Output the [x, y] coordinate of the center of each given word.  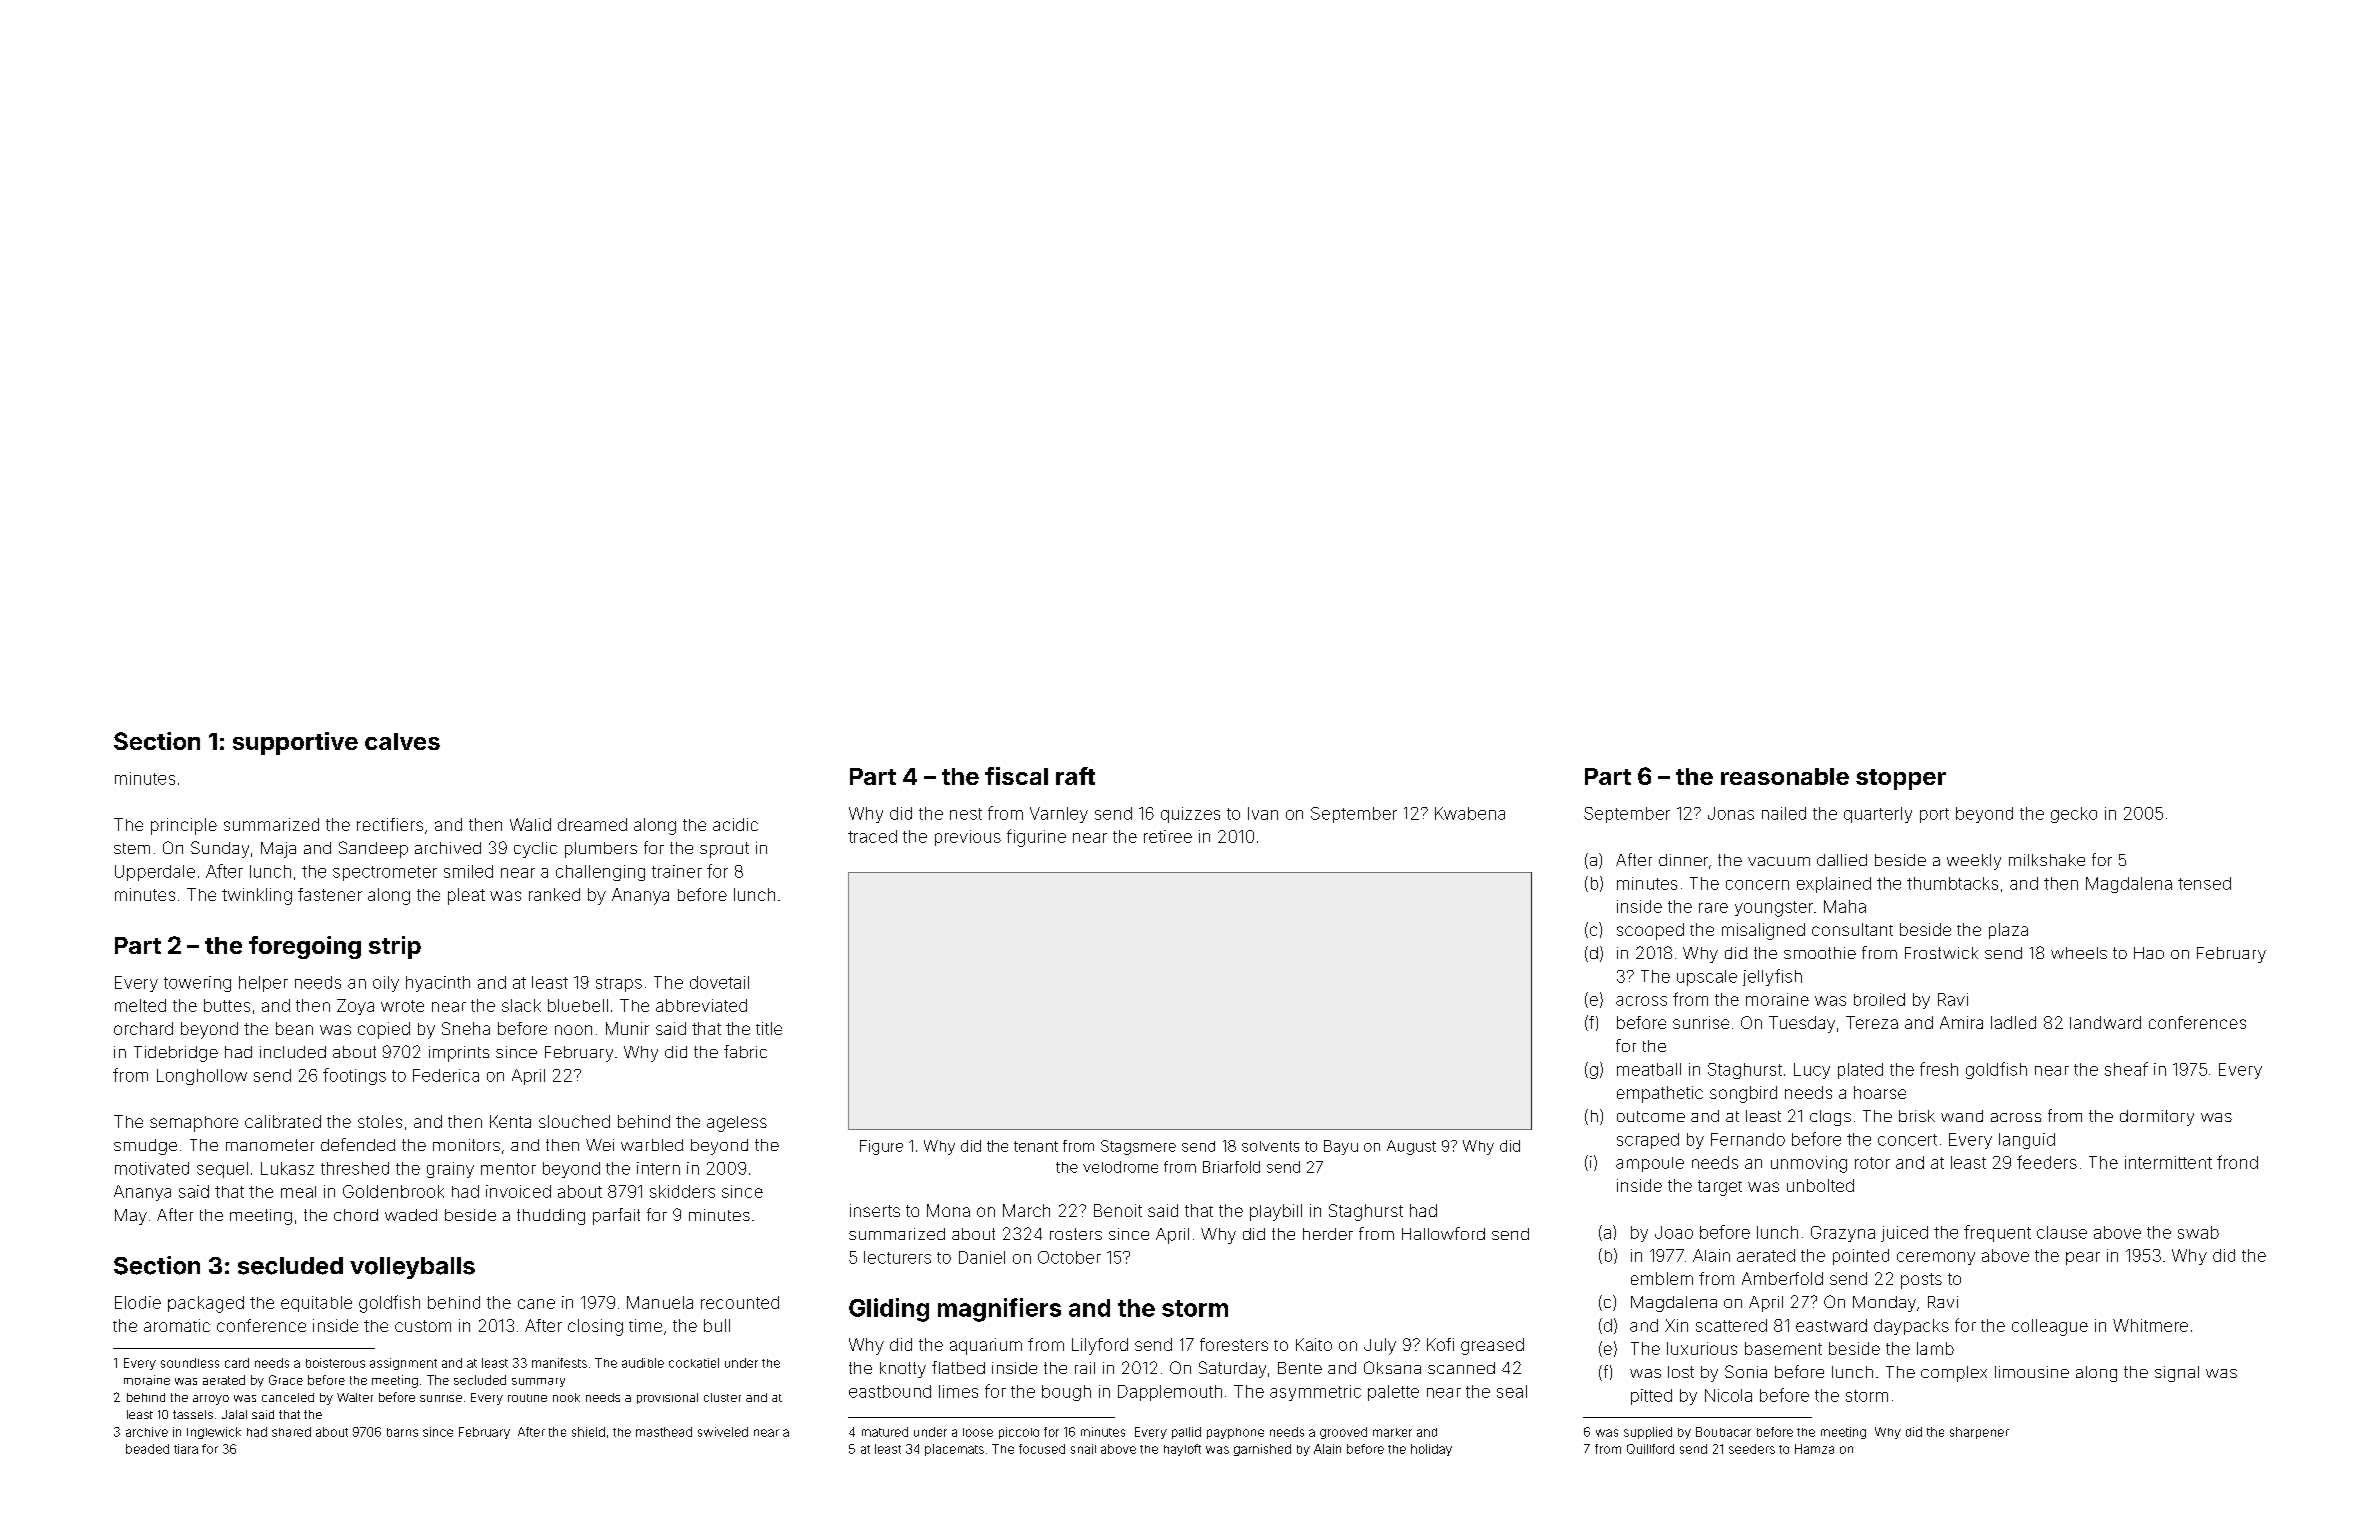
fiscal [1016, 776]
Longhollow [202, 1077]
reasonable [1785, 776]
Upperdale [155, 873]
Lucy [1812, 1071]
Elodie [138, 1302]
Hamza [1814, 1449]
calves [402, 741]
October [1069, 1257]
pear [2083, 1258]
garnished [1262, 1450]
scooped [1650, 931]
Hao [2149, 953]
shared [291, 1432]
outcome [1651, 1116]
